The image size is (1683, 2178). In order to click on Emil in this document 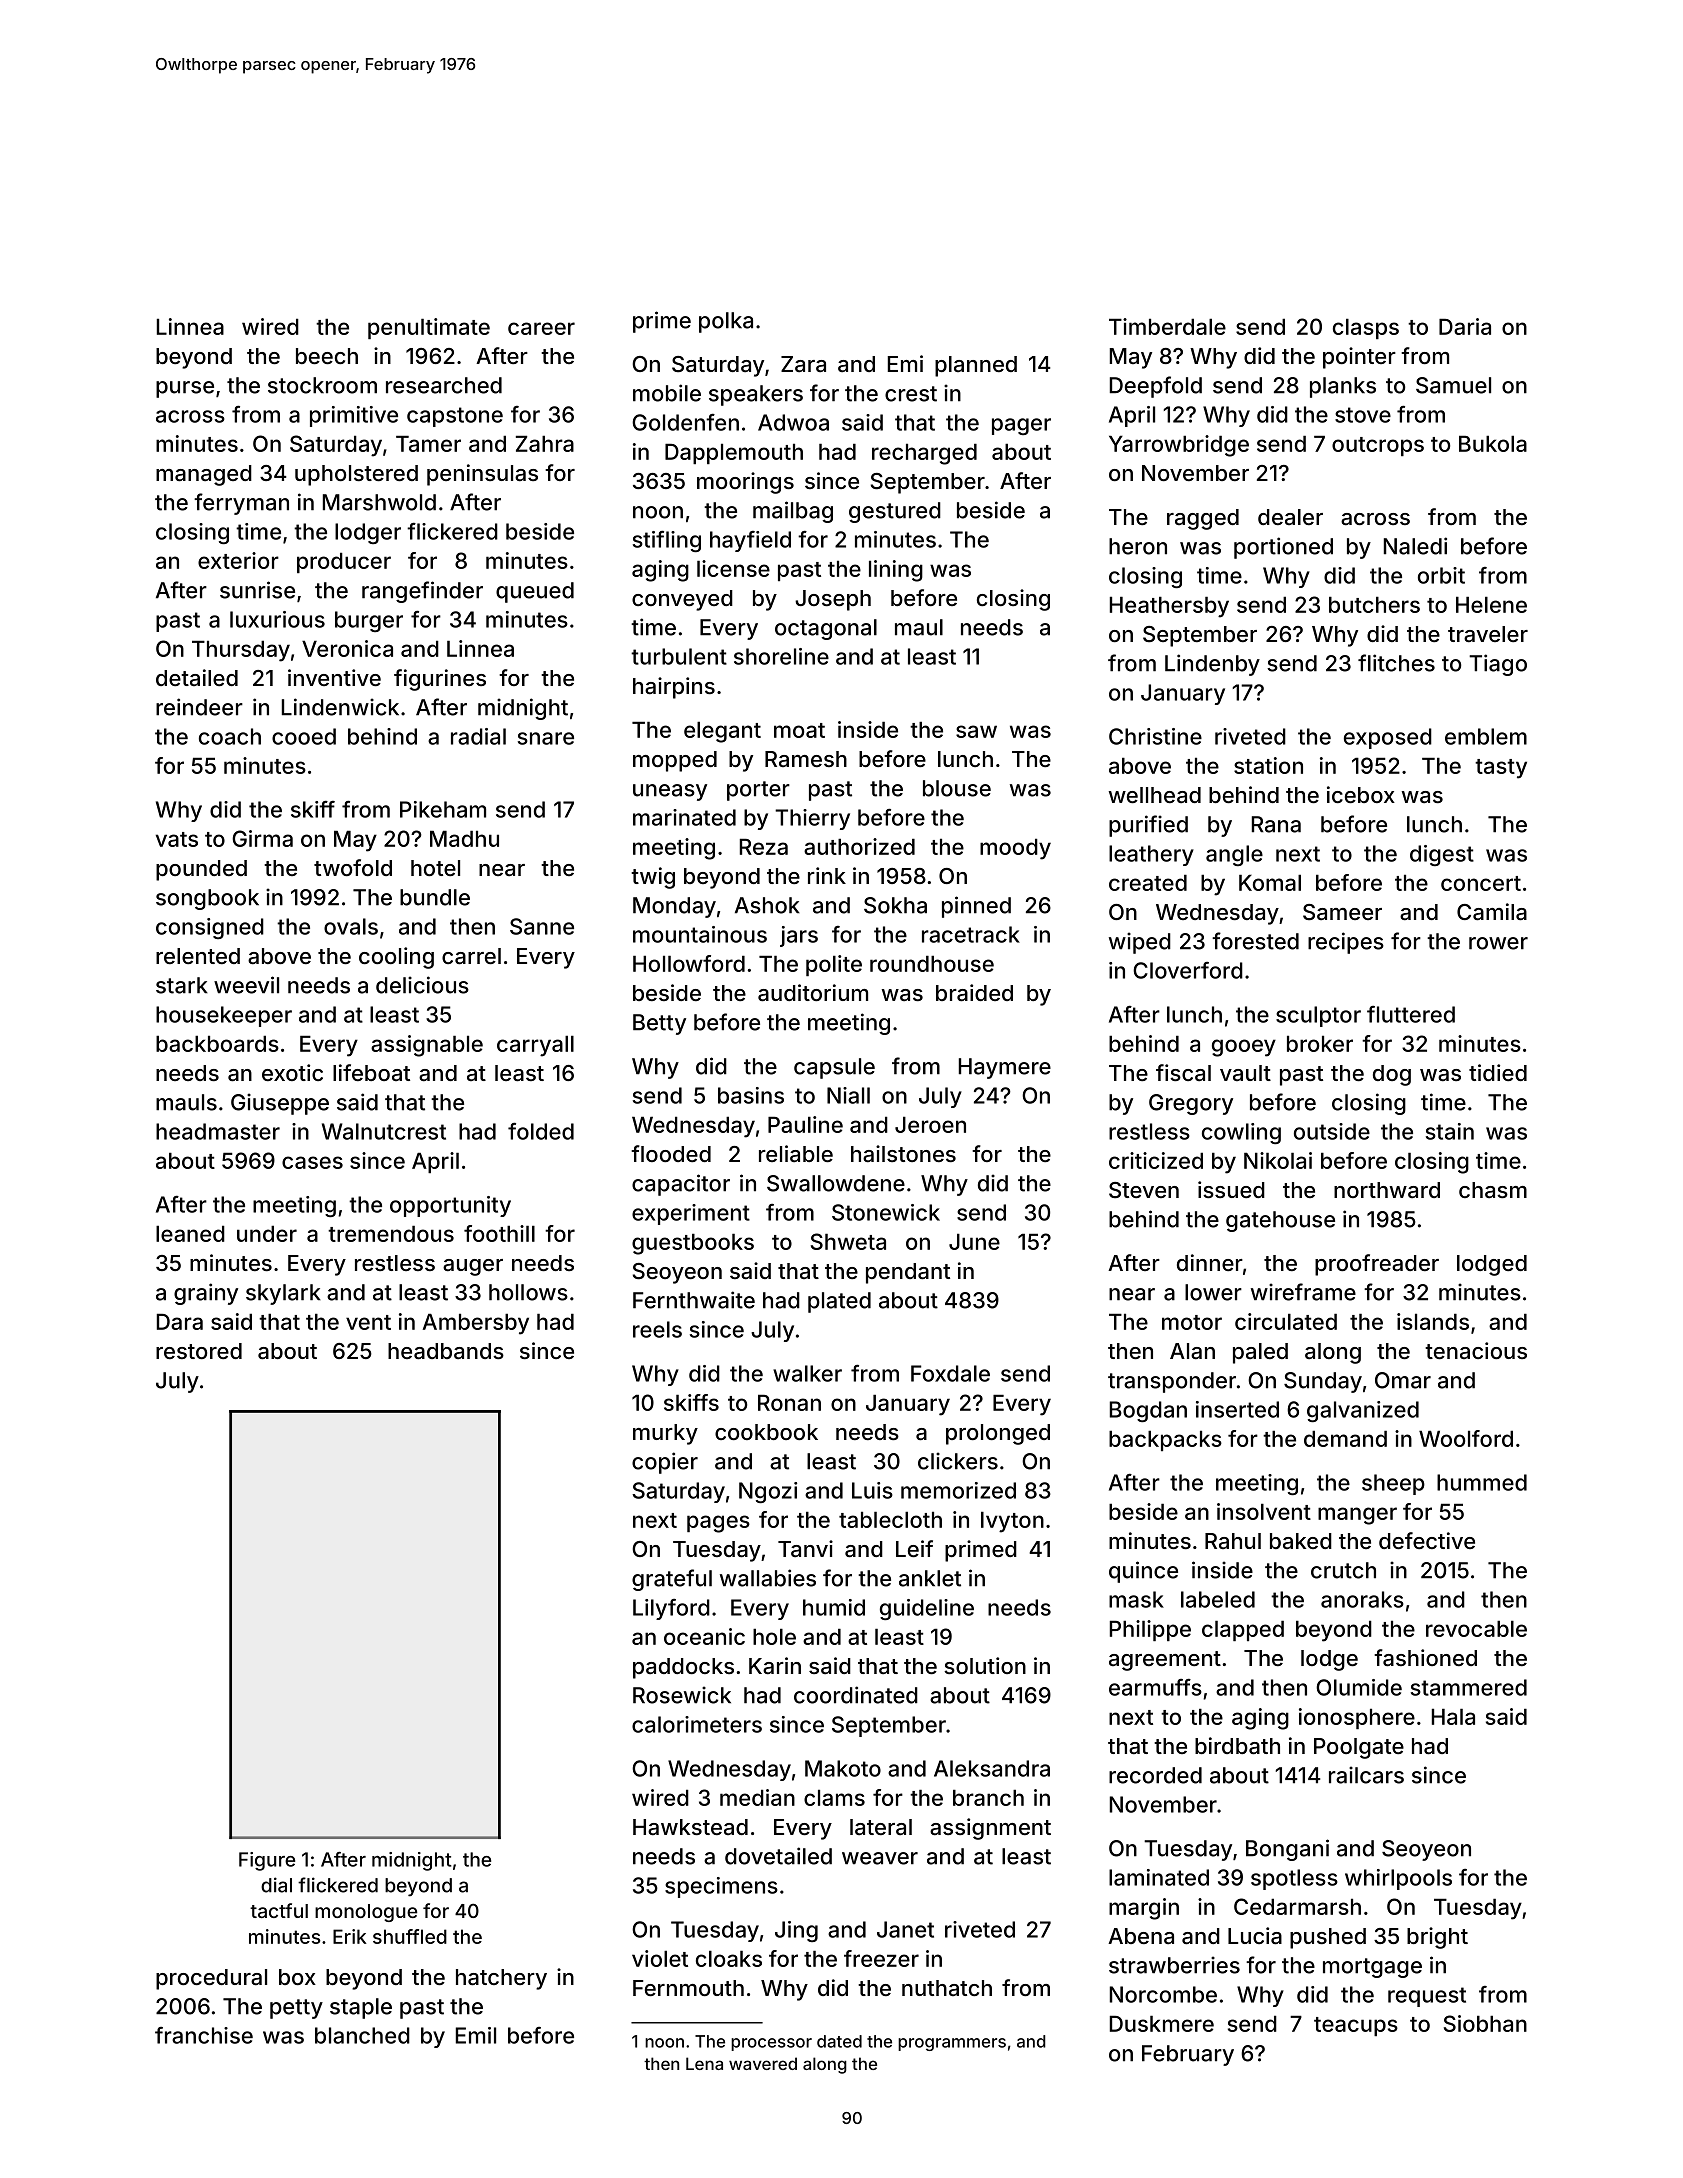, I will do `click(476, 2035)`.
